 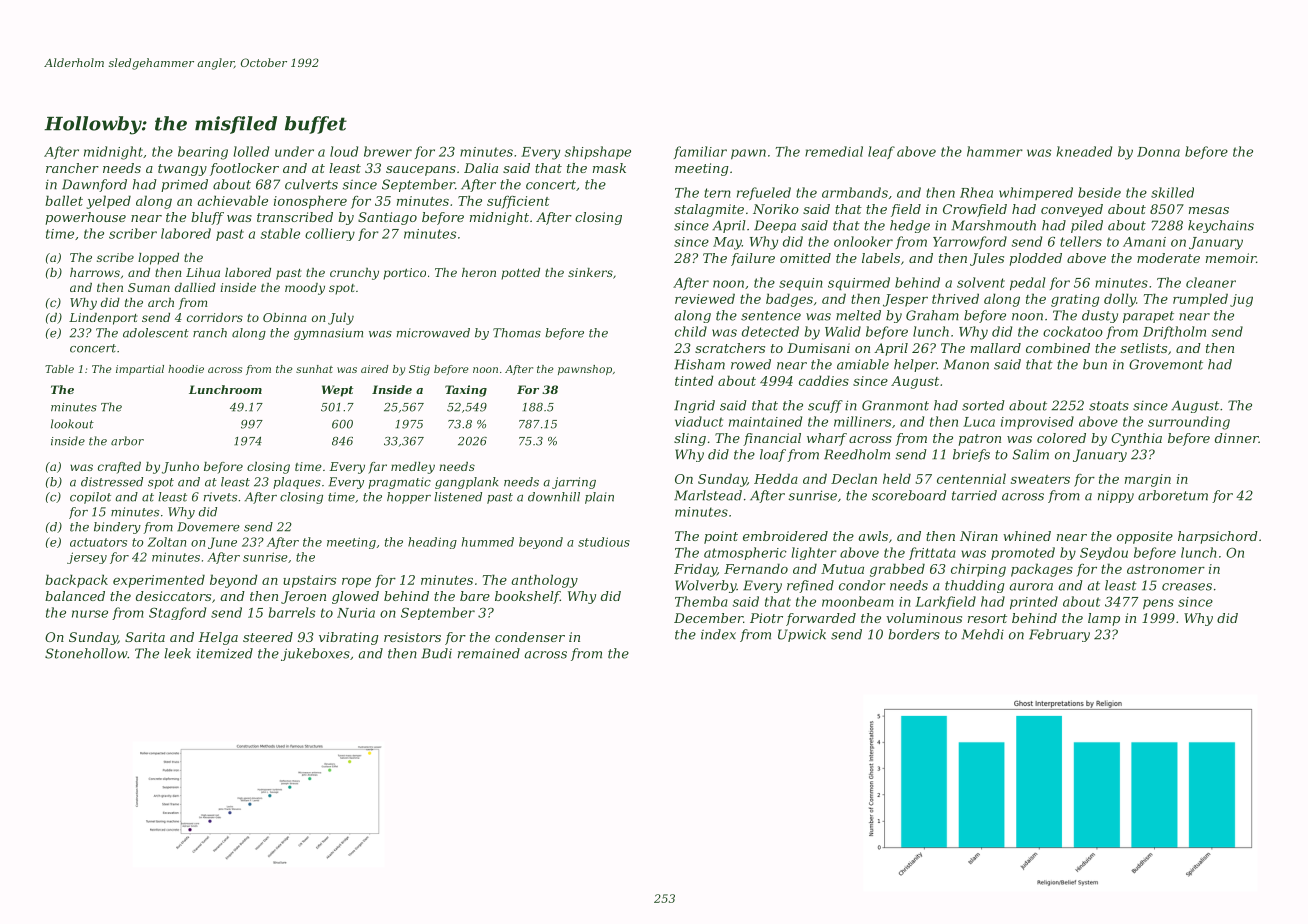 What do you see at coordinates (983, 405) in the screenshot?
I see `sorted` at bounding box center [983, 405].
